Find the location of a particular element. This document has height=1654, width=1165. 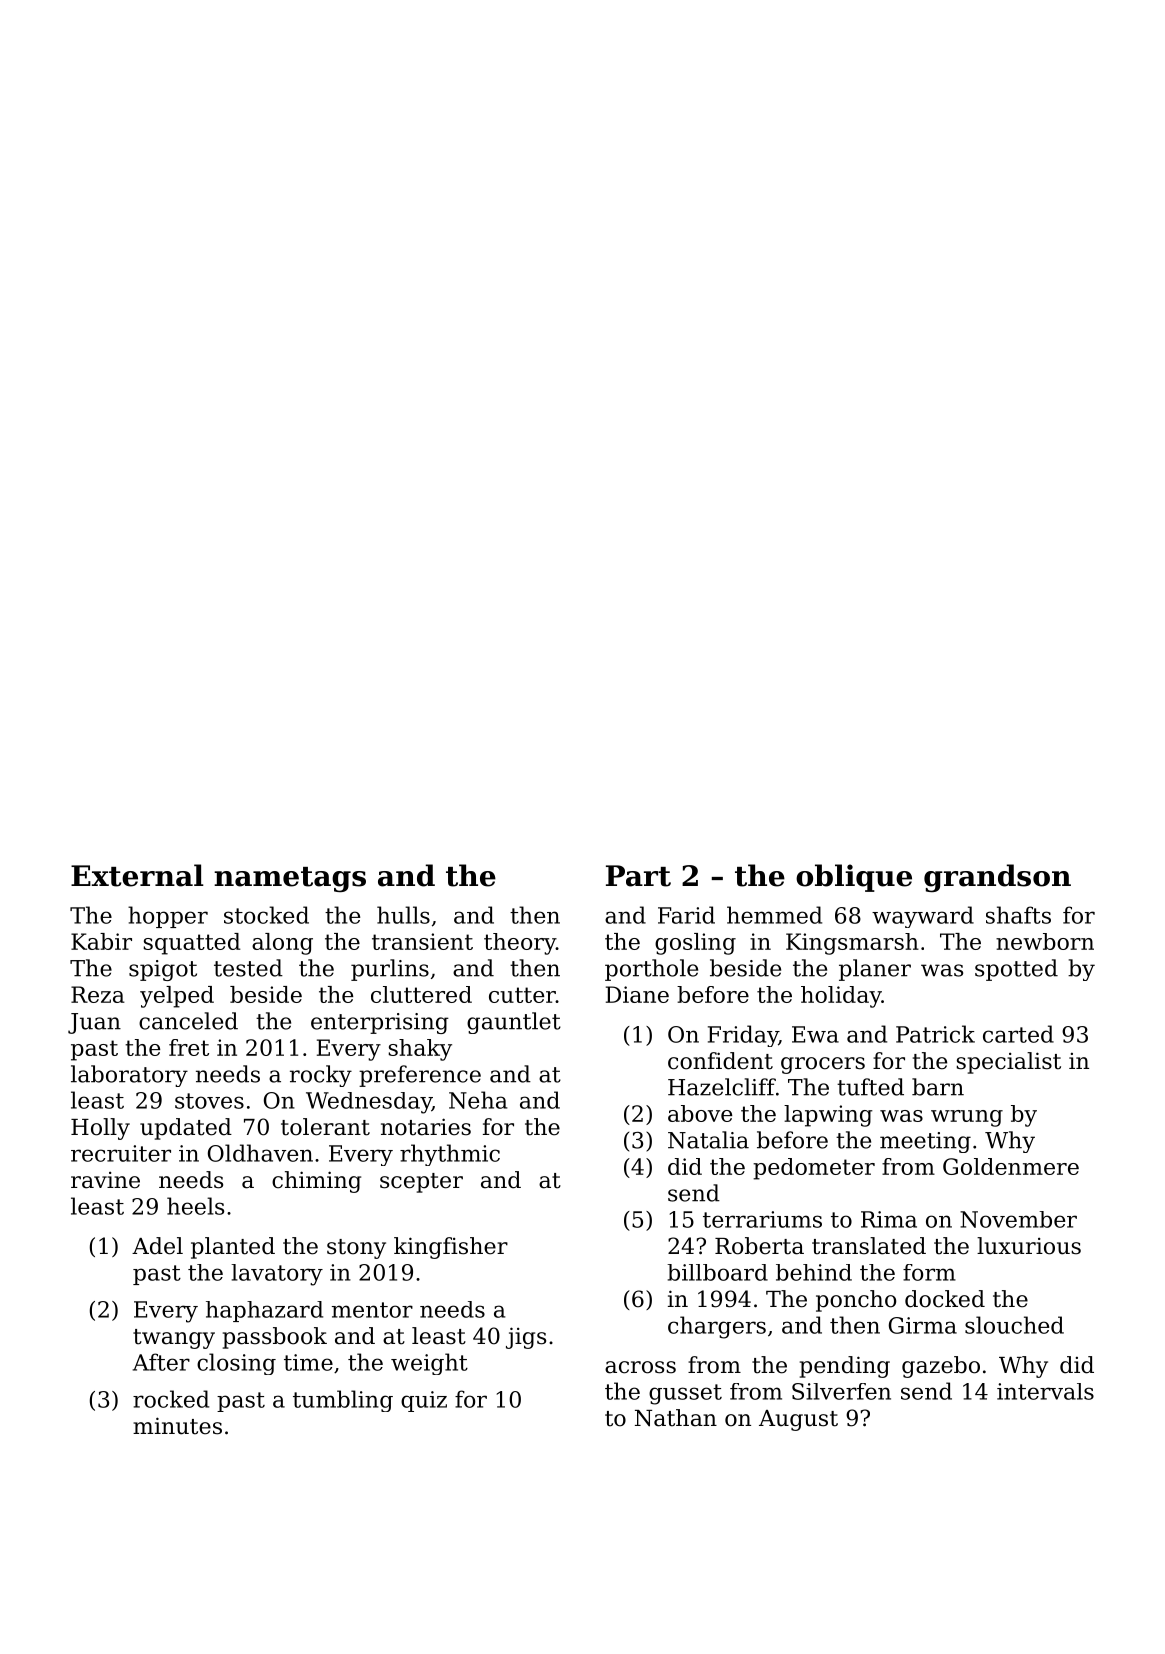

twangy is located at coordinates (174, 1339).
